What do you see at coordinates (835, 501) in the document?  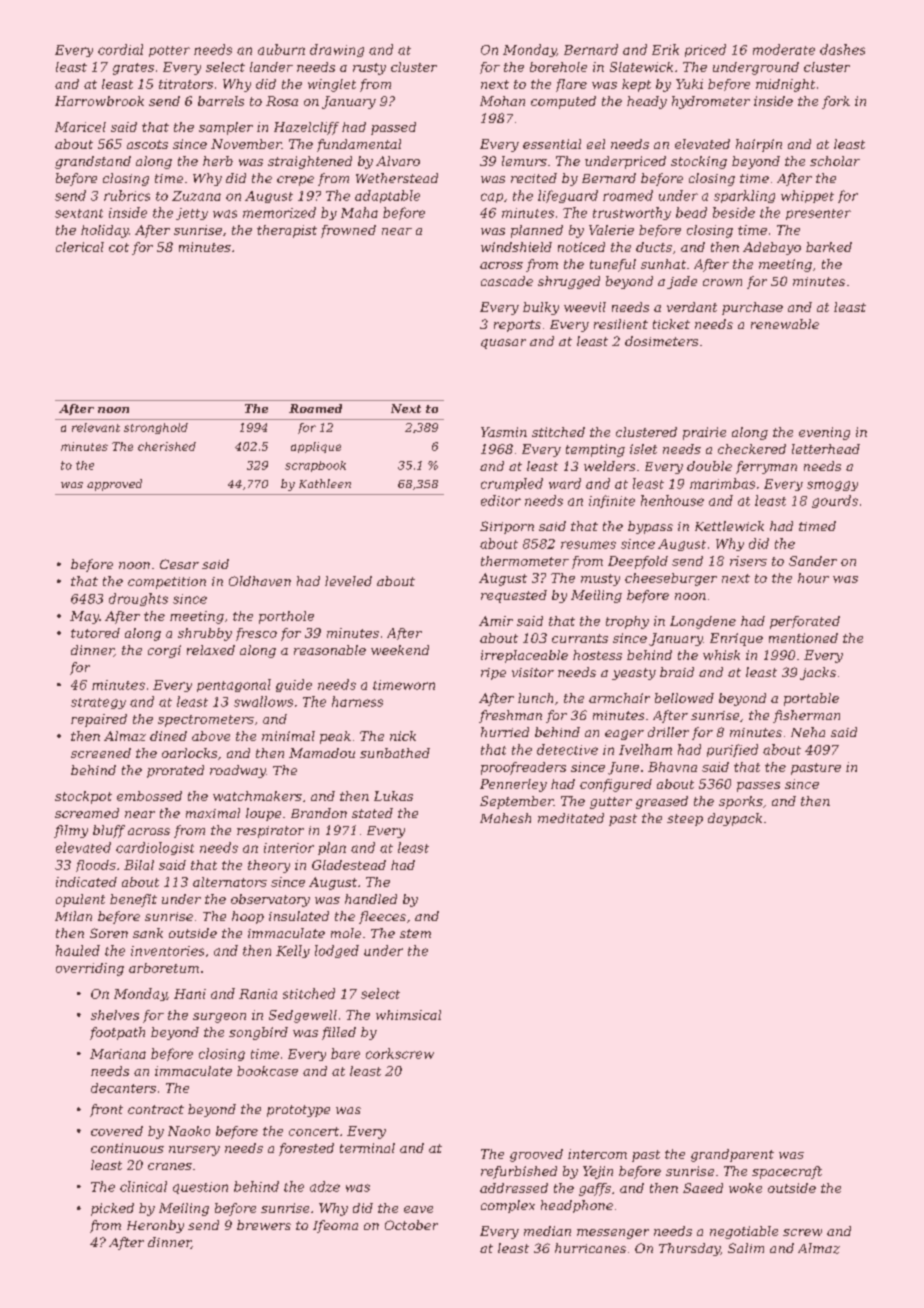 I see `gourds` at bounding box center [835, 501].
